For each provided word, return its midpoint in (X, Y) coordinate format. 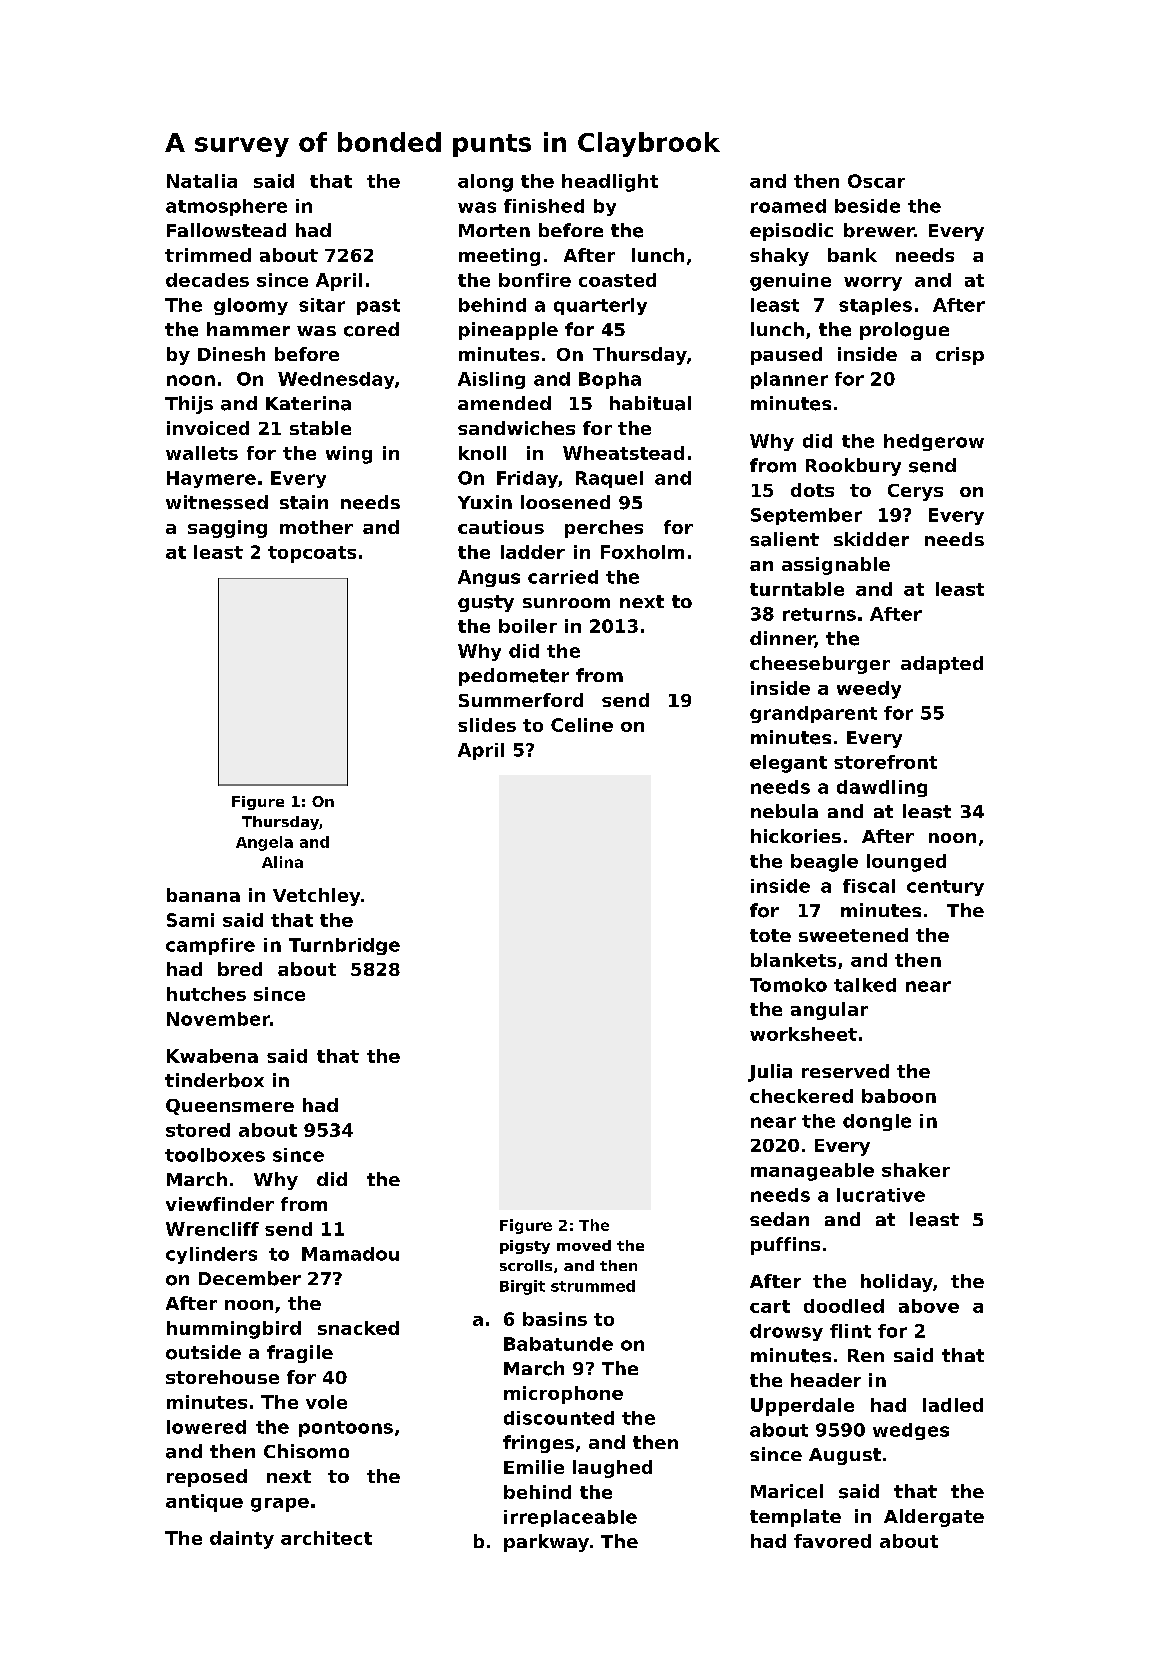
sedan (779, 1219)
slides (487, 725)
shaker (916, 1170)
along (485, 183)
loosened (565, 502)
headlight (610, 183)
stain (304, 502)
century (945, 888)
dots (812, 490)
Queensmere (230, 1107)
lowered (206, 1427)
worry (873, 284)
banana (203, 895)
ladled (953, 1405)
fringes (538, 1444)
